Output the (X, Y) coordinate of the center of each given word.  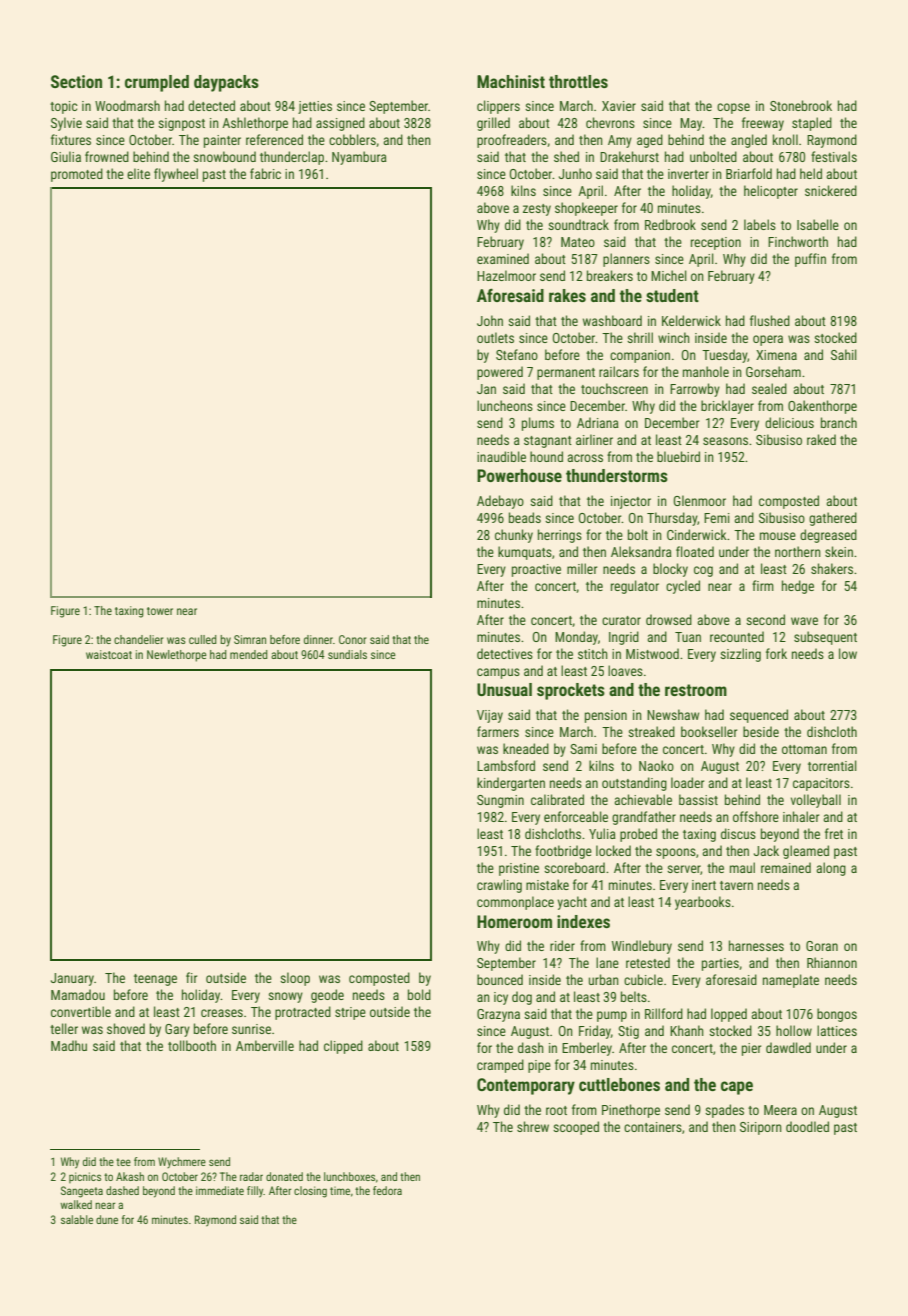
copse (733, 108)
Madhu (69, 1045)
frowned (107, 156)
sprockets (571, 691)
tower (160, 611)
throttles (578, 81)
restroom (696, 690)
